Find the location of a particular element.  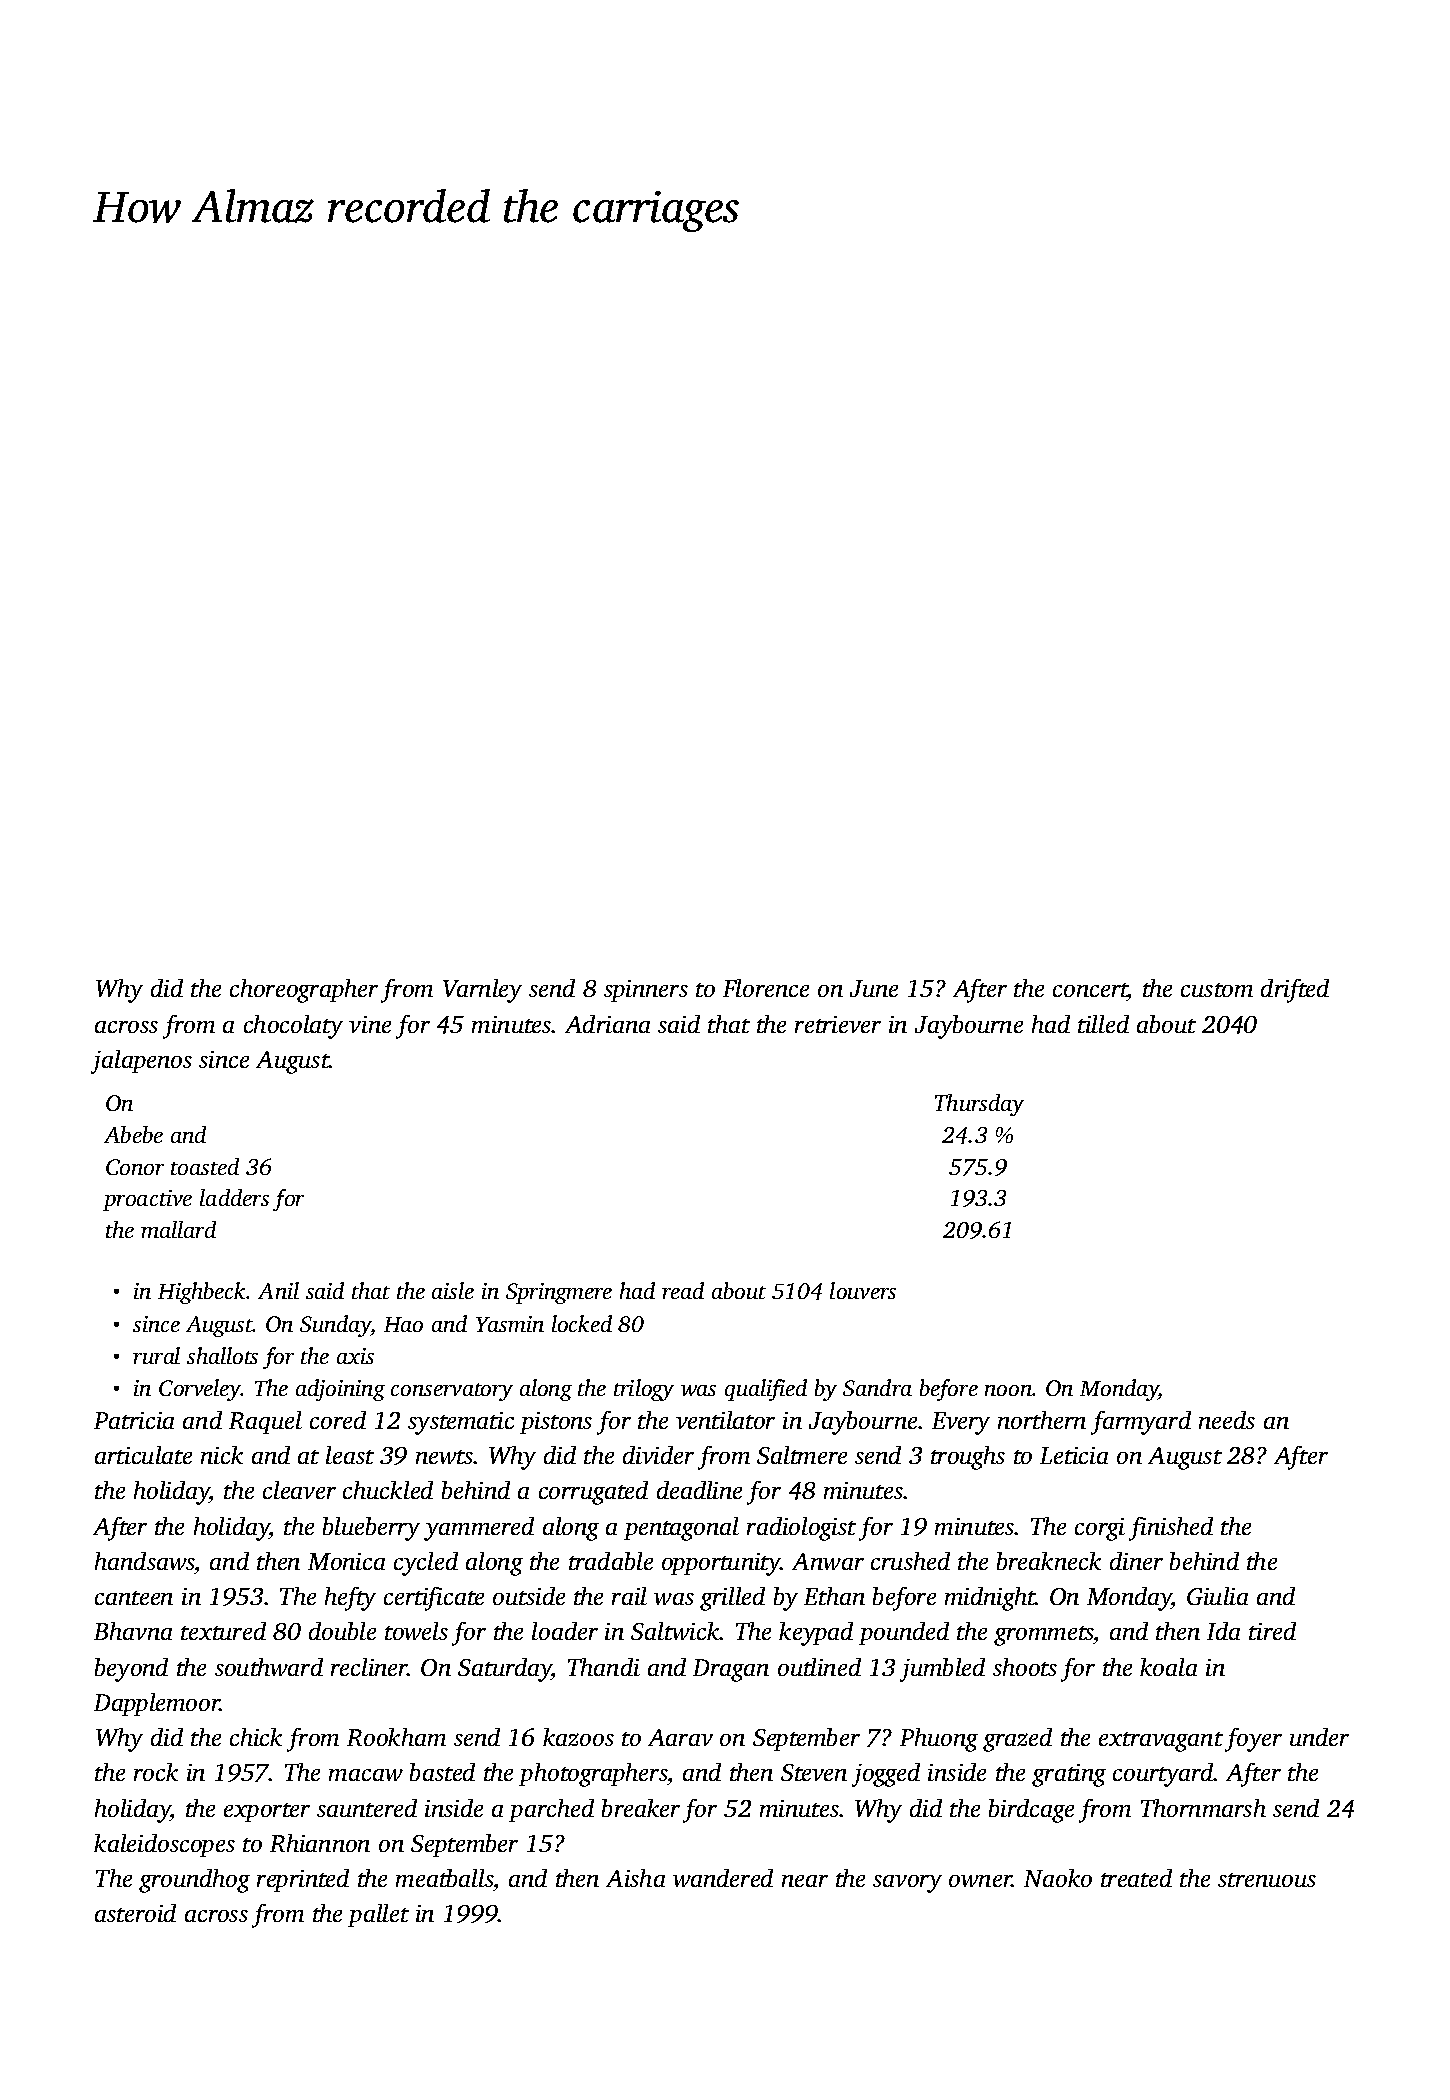

Highbeck is located at coordinates (202, 1293).
